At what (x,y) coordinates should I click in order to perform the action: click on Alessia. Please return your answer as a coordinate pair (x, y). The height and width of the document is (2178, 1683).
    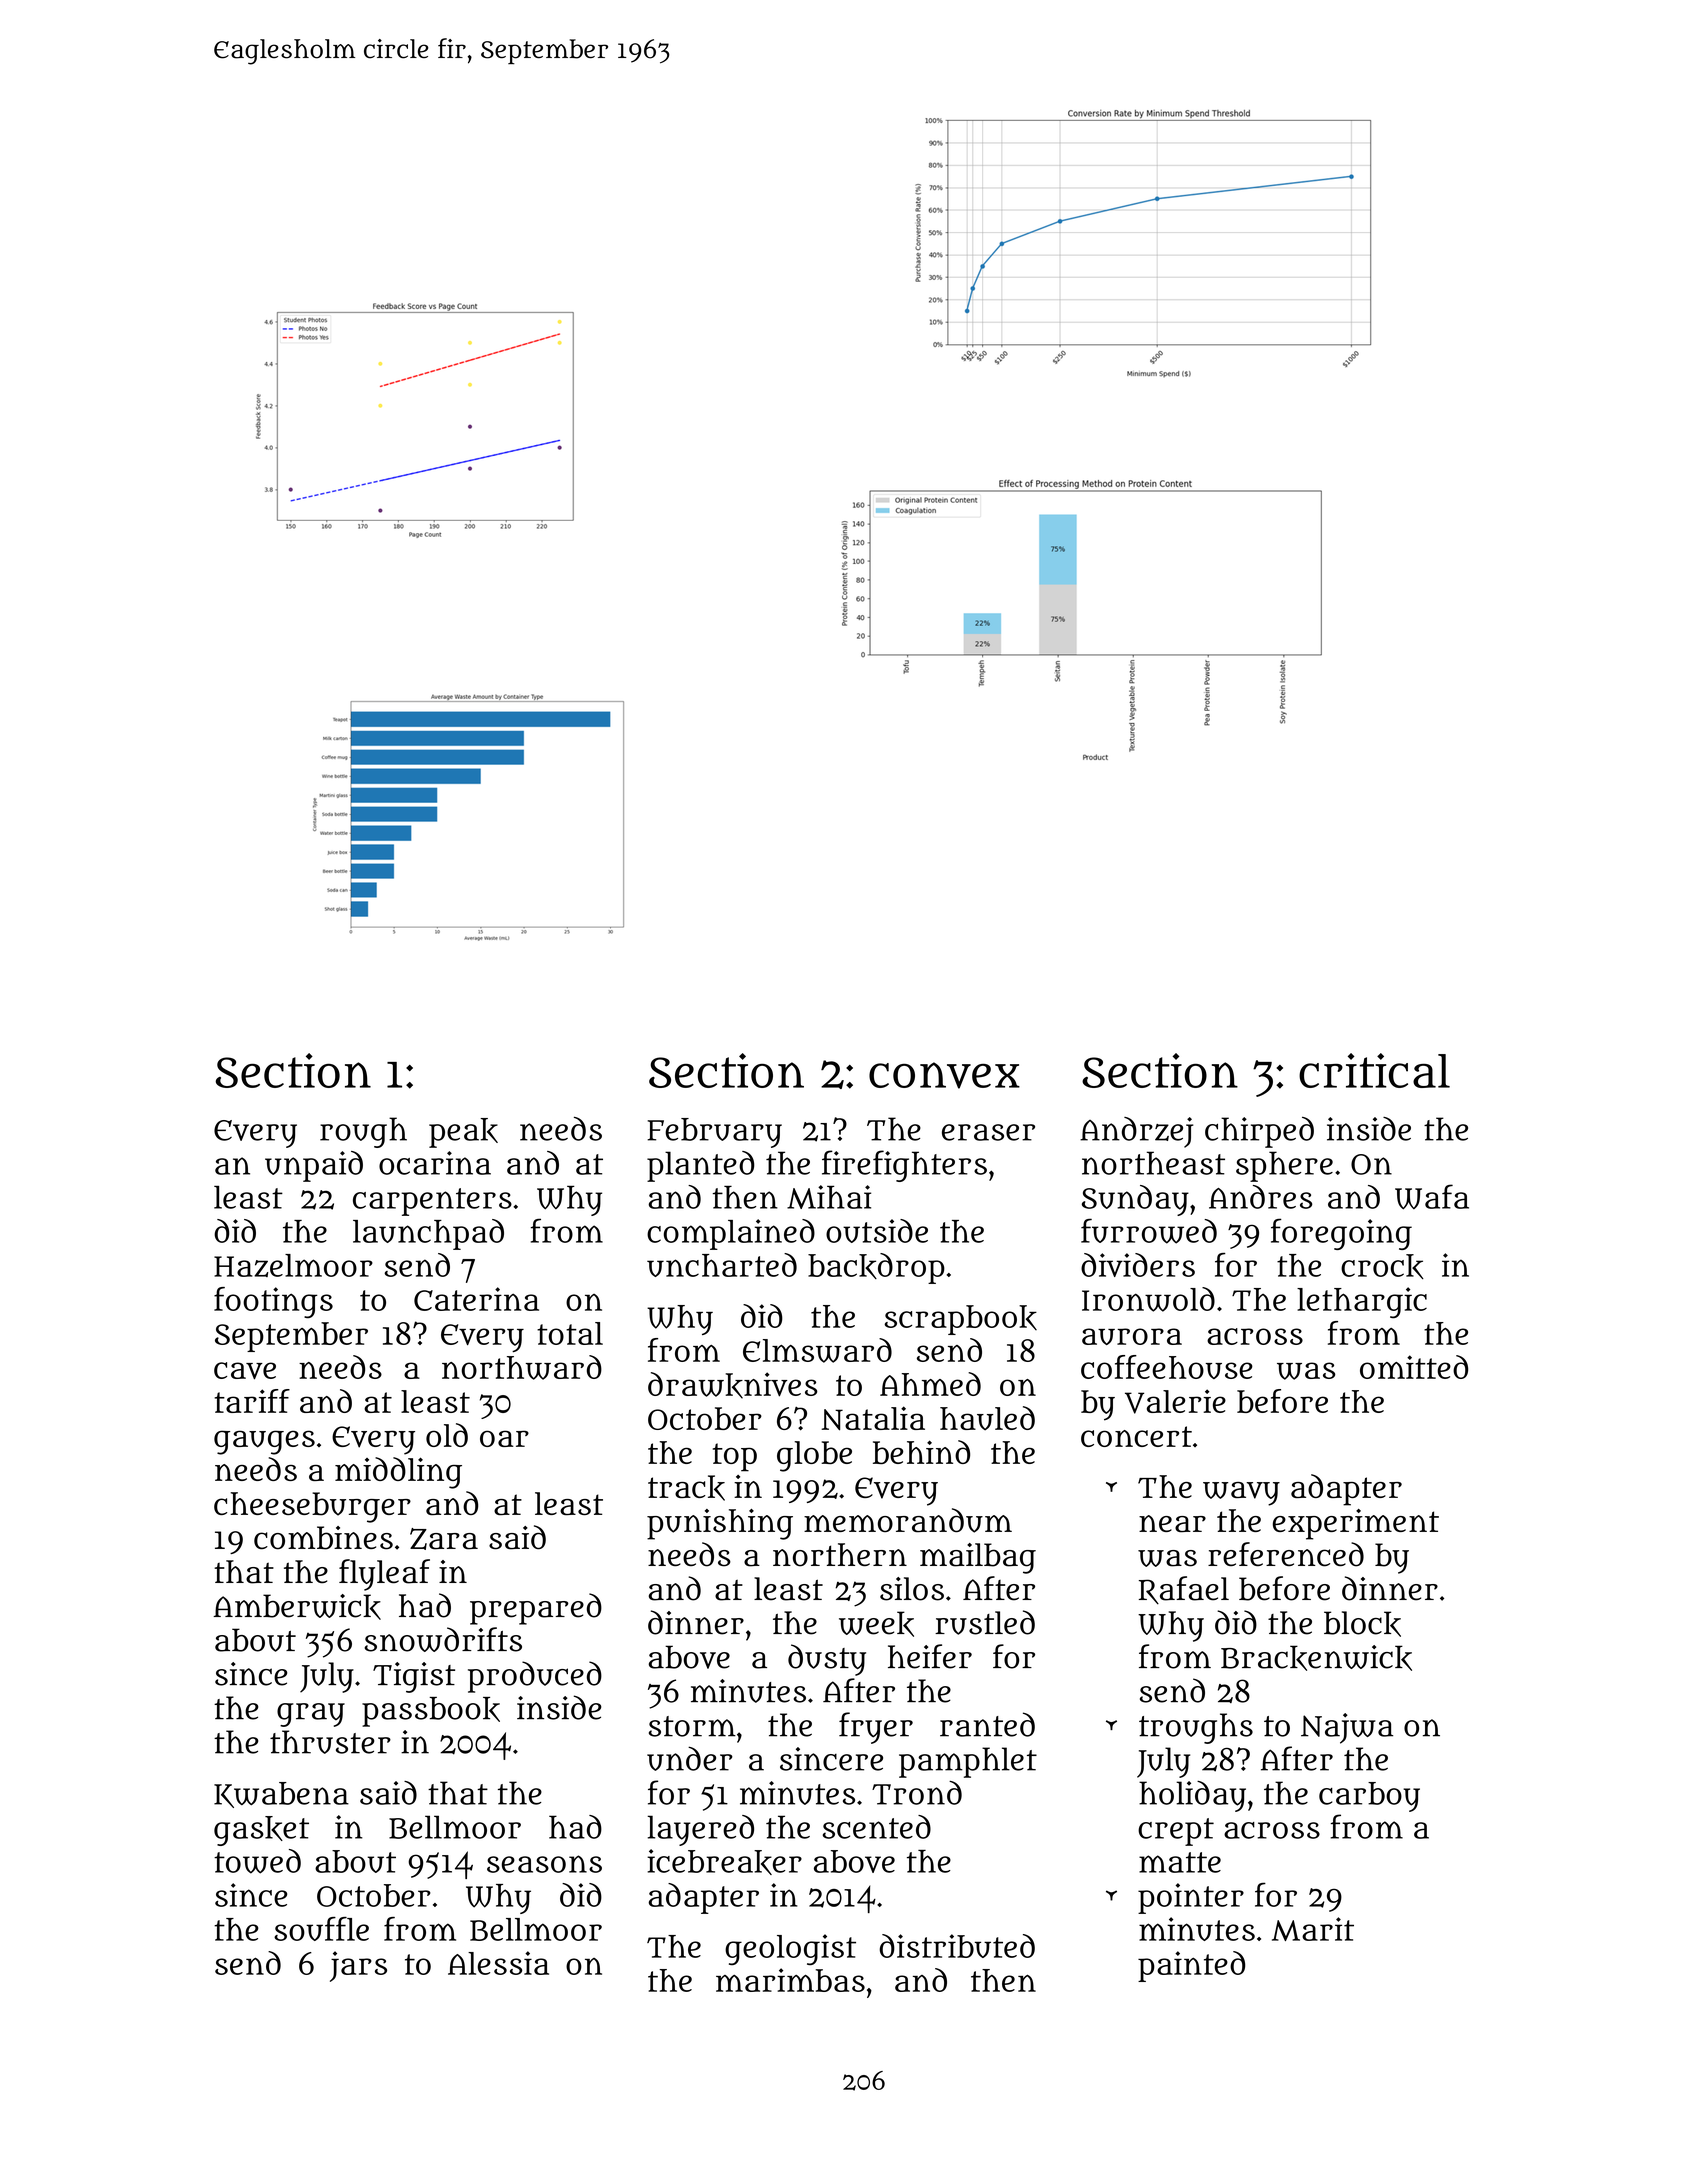
    Looking at the image, I should click on (498, 1963).
